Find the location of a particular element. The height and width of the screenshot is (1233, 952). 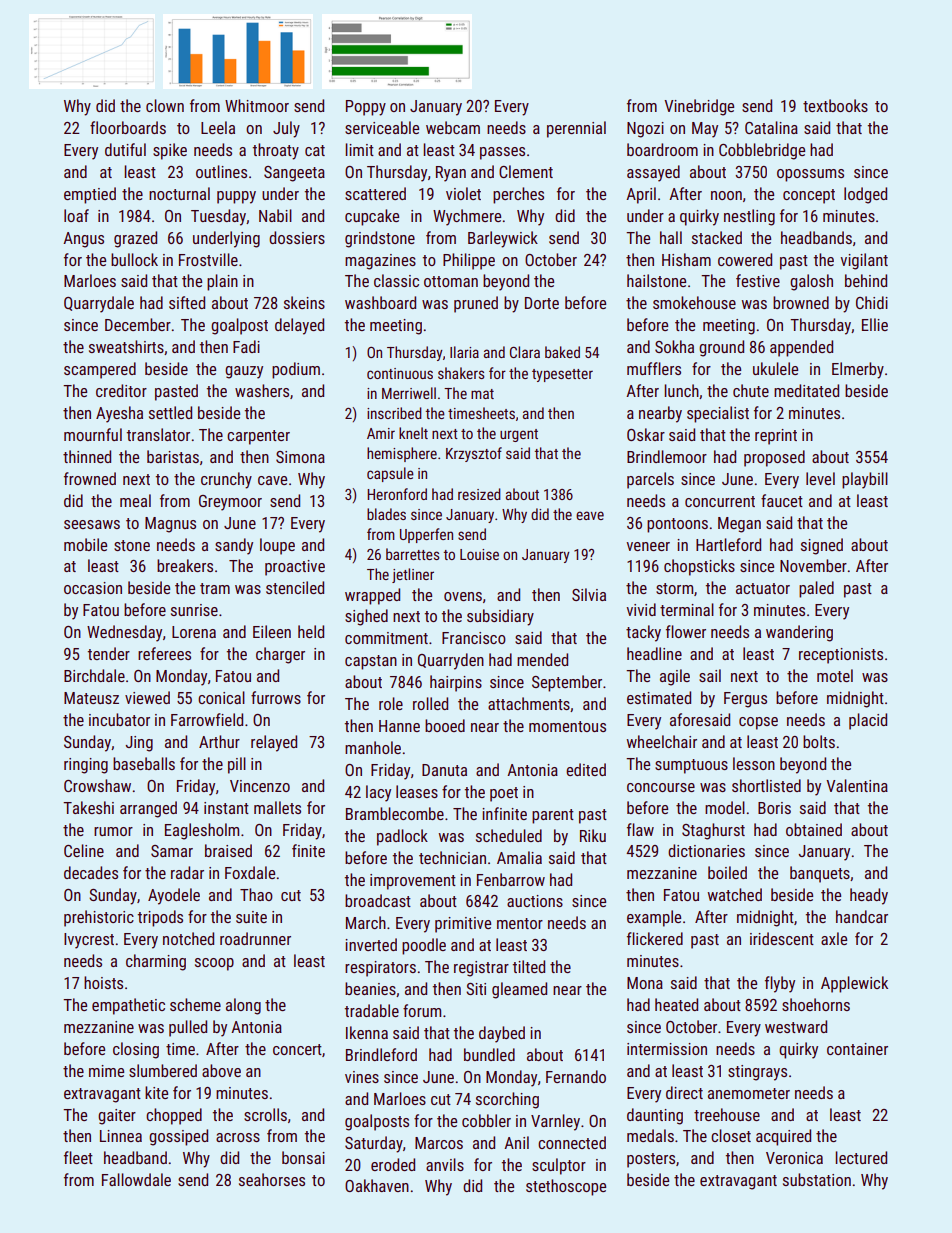

Foxdale is located at coordinates (250, 872).
